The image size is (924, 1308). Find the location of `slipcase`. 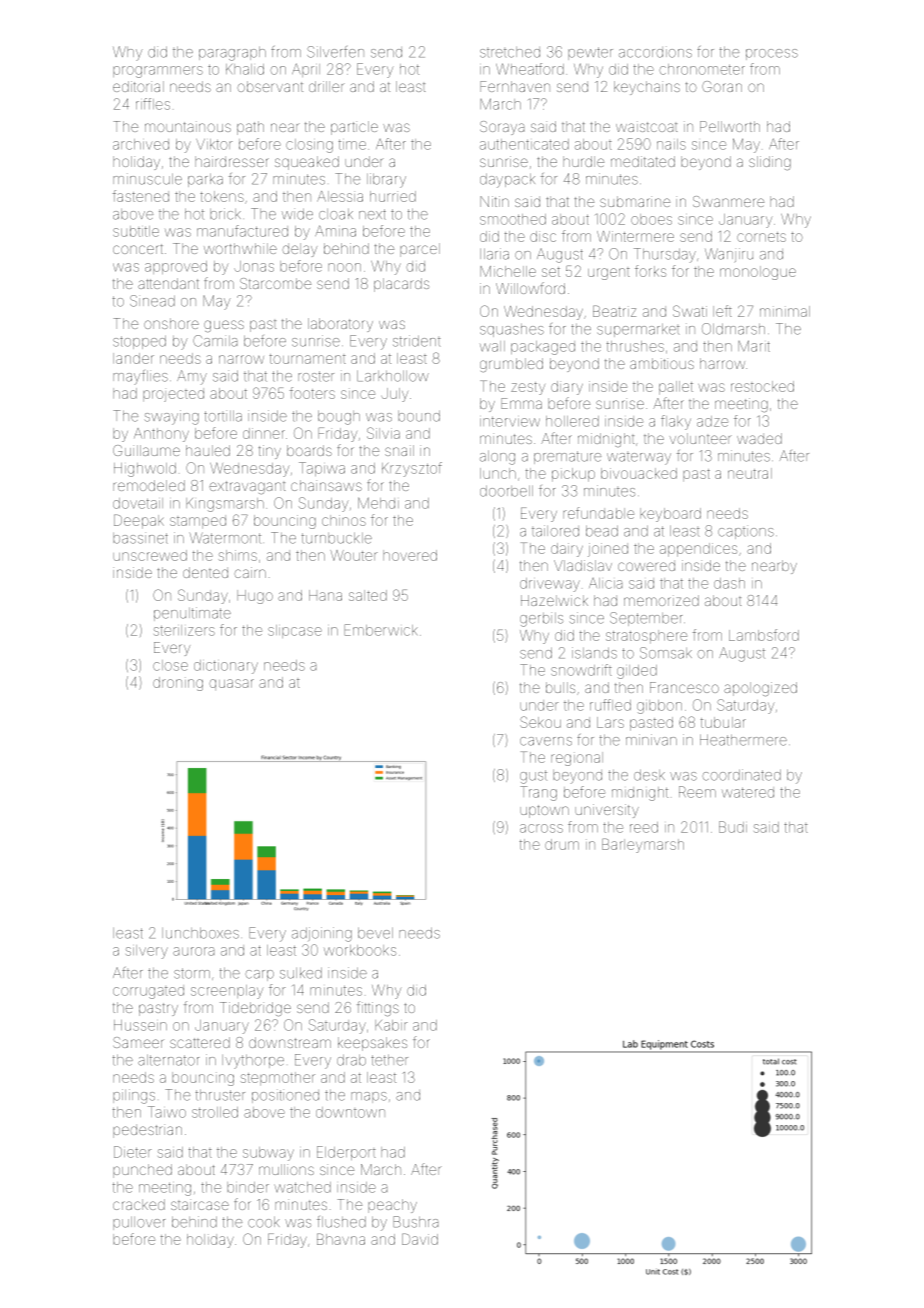

slipcase is located at coordinates (295, 631).
